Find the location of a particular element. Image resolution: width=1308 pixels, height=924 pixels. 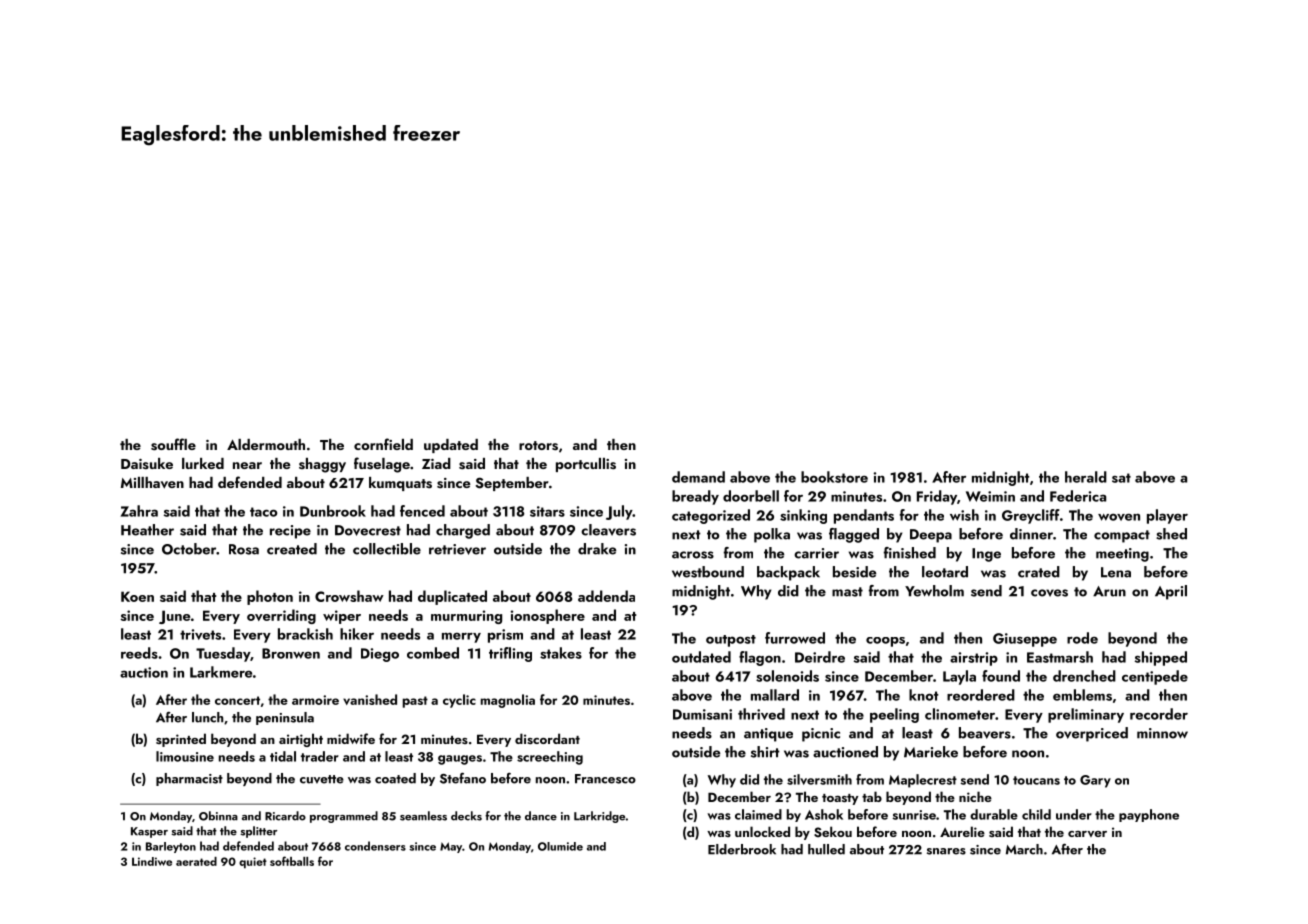

dinner is located at coordinates (1031, 534).
